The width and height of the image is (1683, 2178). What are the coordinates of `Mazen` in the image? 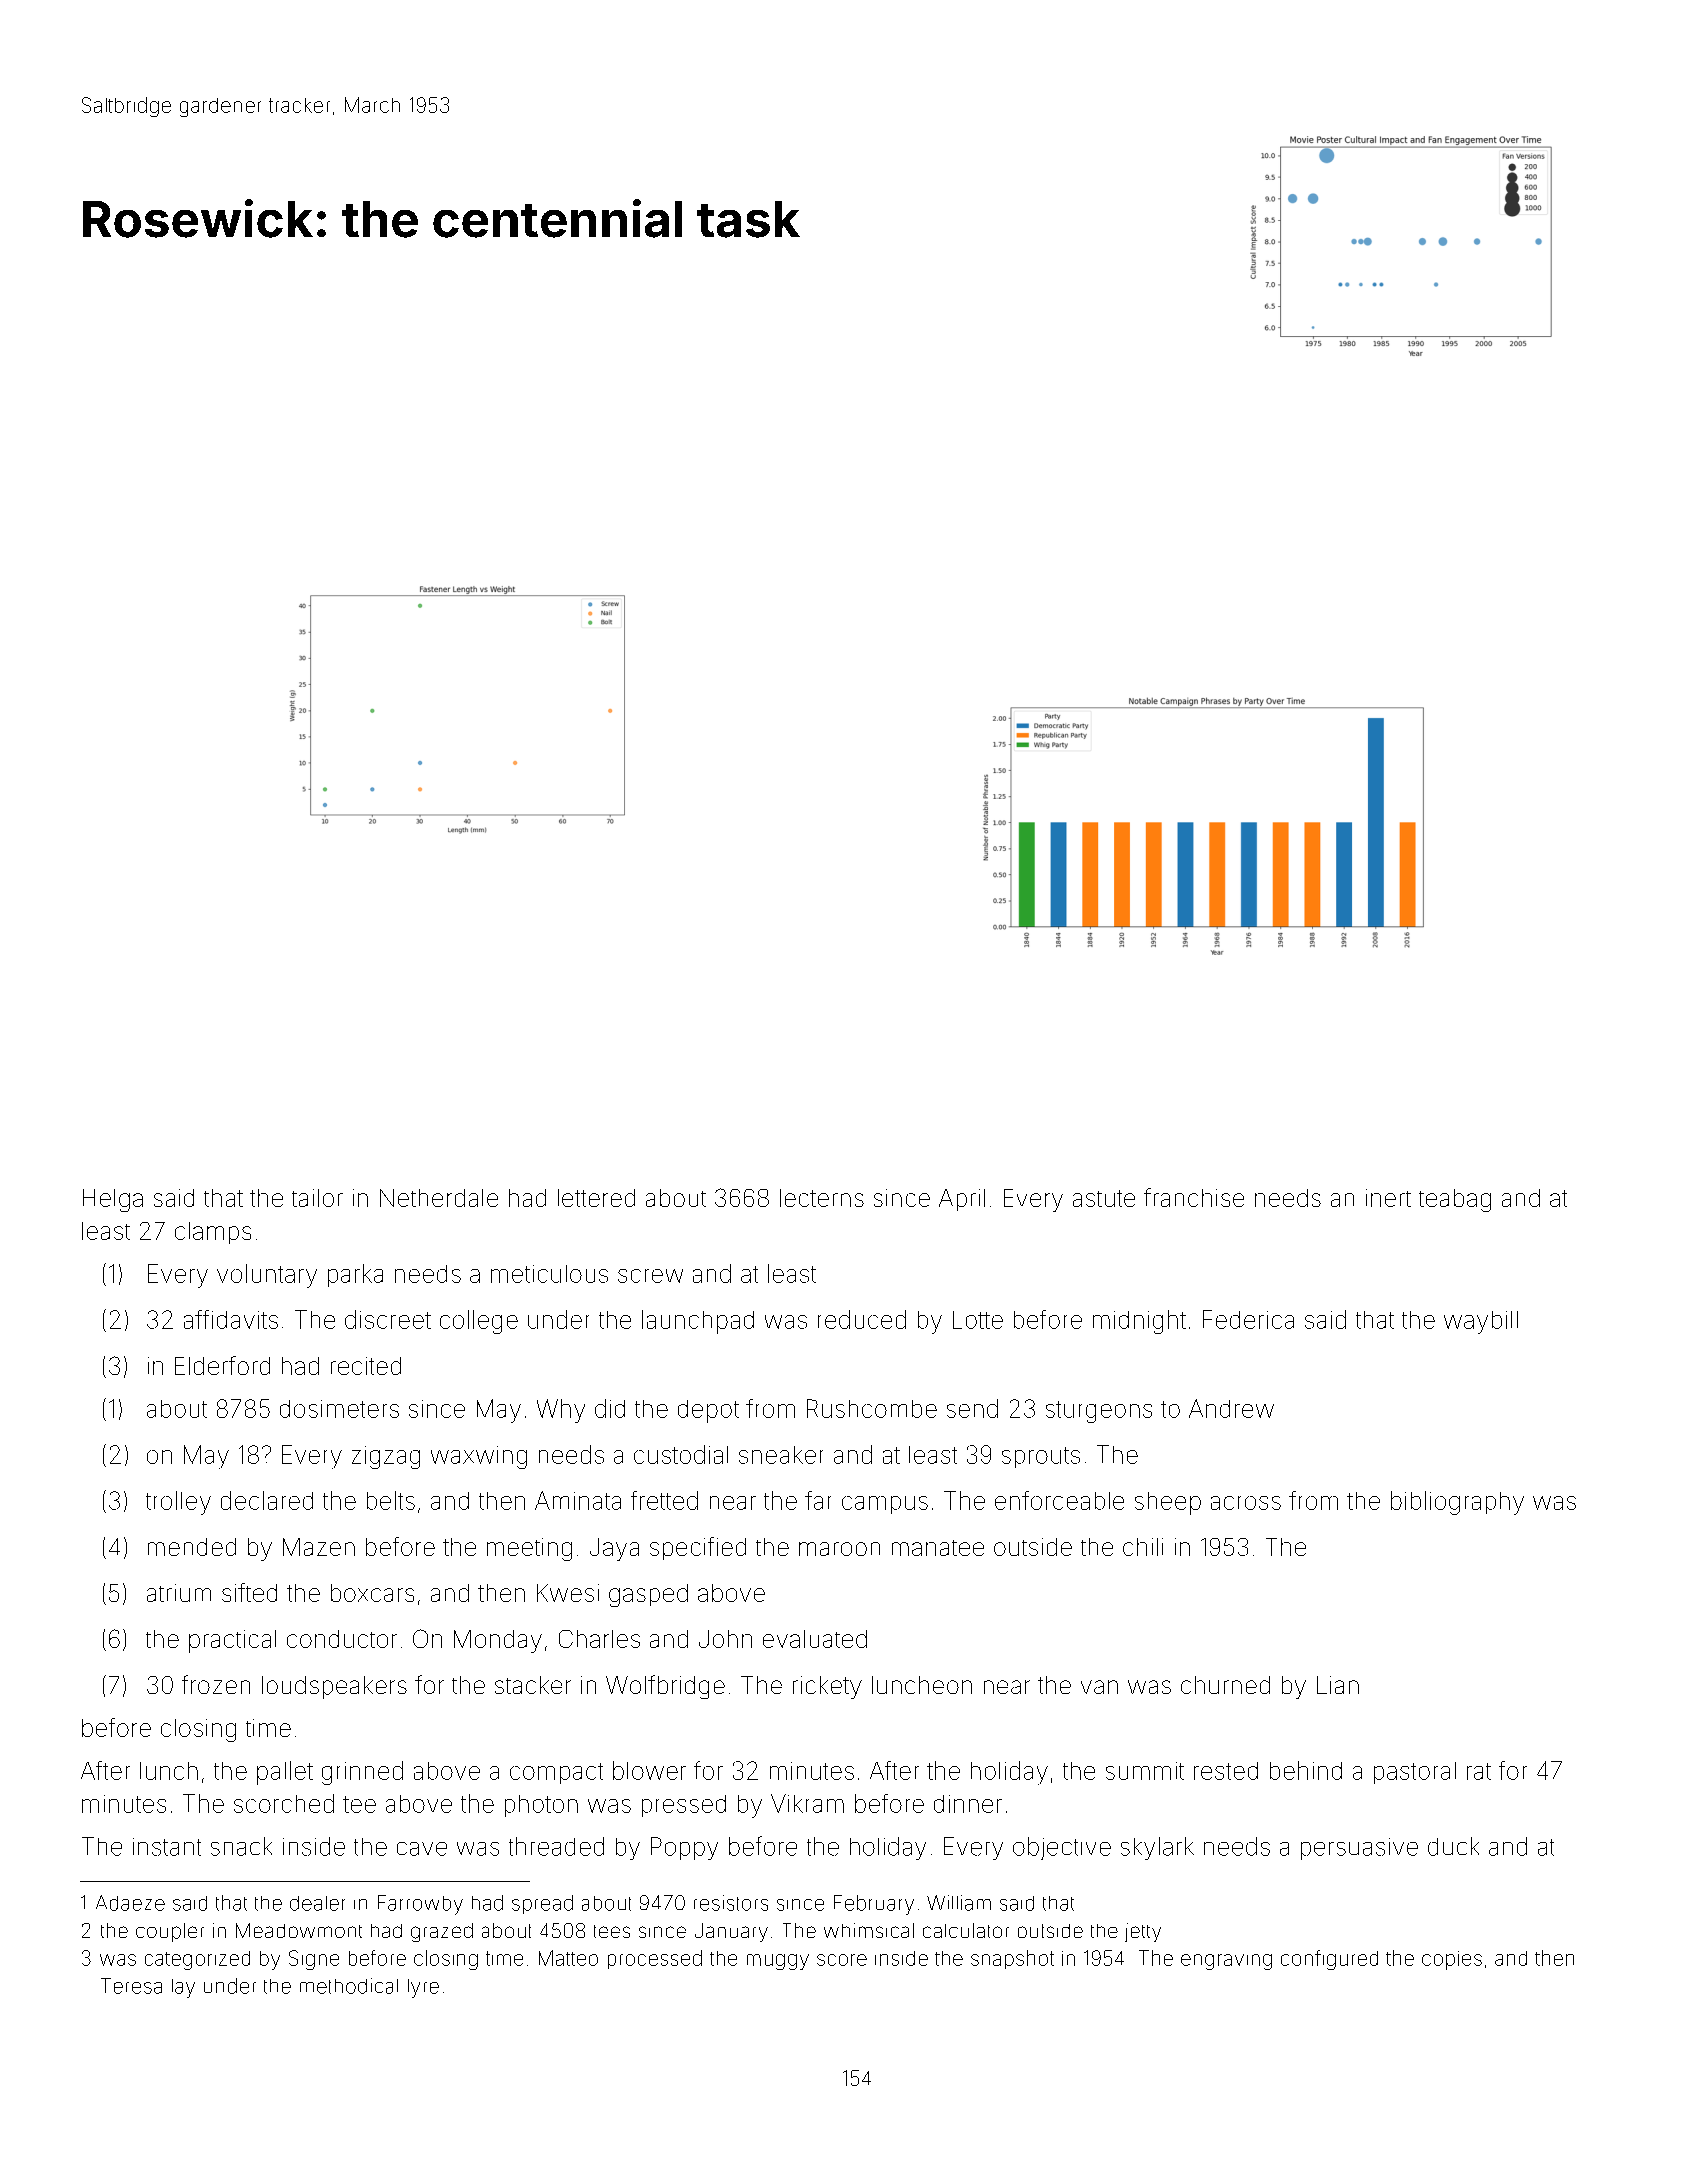 It's located at (319, 1547).
